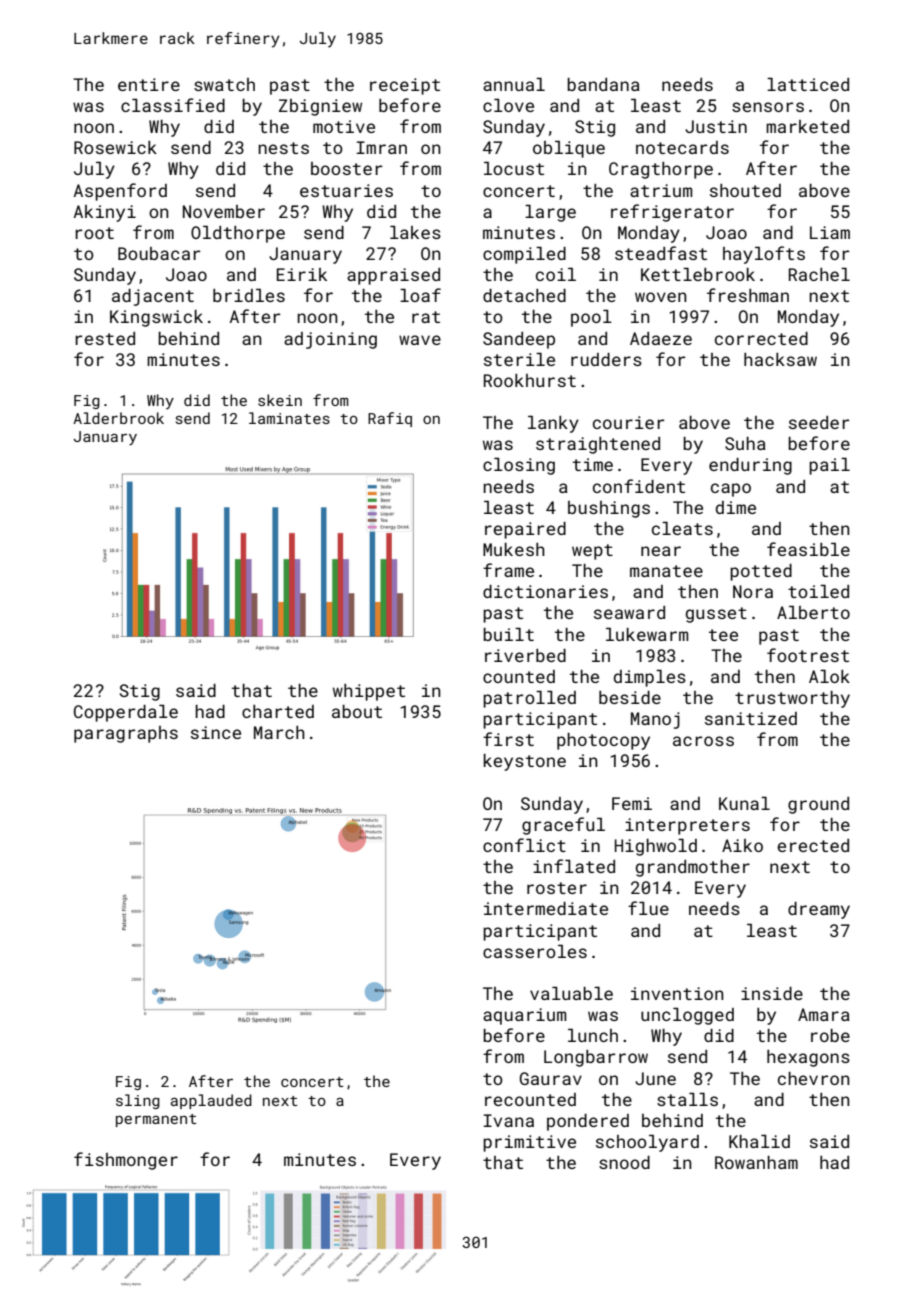  What do you see at coordinates (149, 84) in the screenshot?
I see `entire` at bounding box center [149, 84].
